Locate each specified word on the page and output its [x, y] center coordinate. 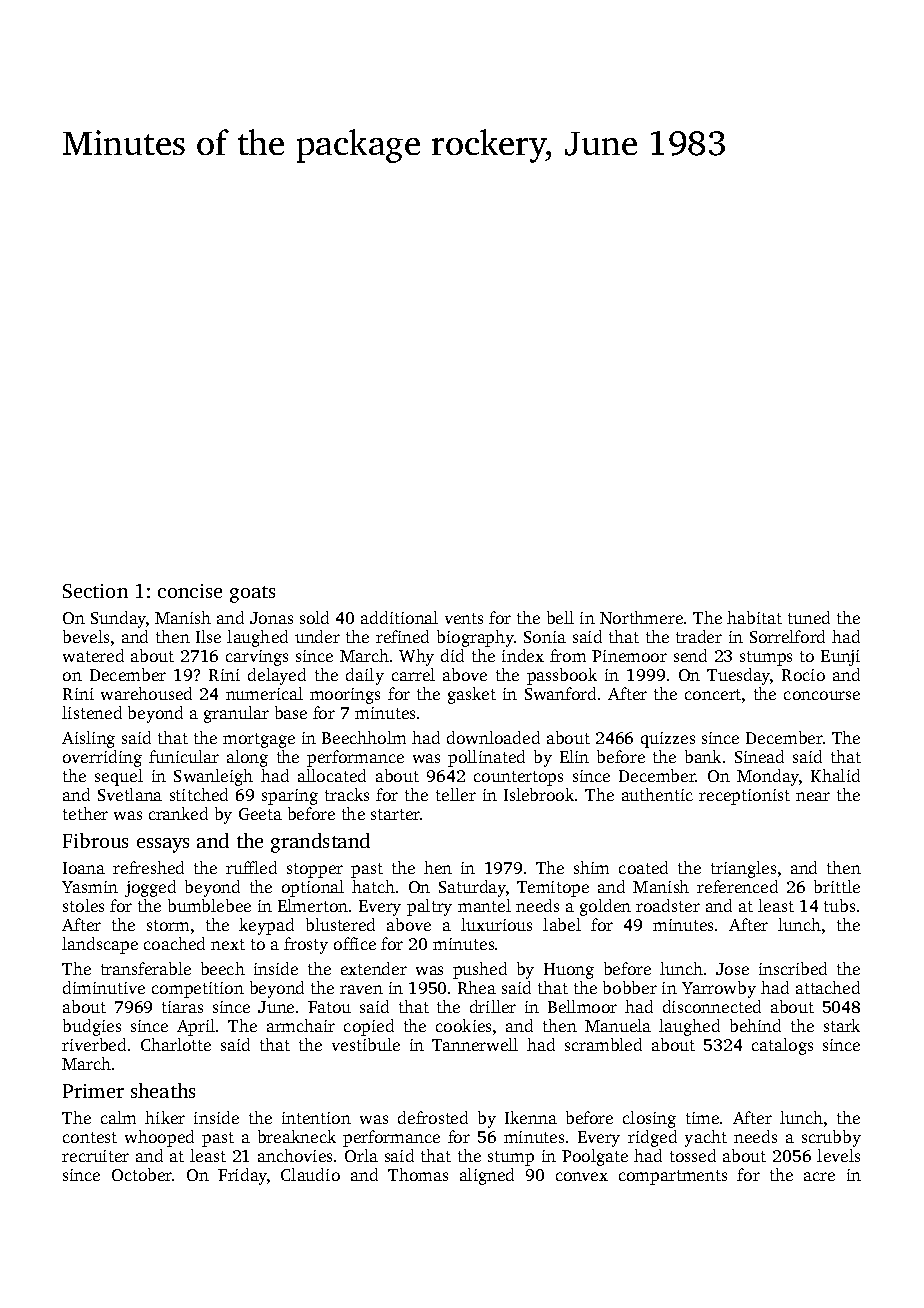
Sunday [118, 619]
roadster [668, 905]
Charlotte [176, 1044]
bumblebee [209, 905]
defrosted [433, 1117]
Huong [569, 971]
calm [118, 1117]
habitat [754, 617]
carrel [413, 674]
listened [92, 712]
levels [838, 1155]
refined [402, 636]
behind [755, 1025]
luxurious [496, 924]
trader [699, 636]
